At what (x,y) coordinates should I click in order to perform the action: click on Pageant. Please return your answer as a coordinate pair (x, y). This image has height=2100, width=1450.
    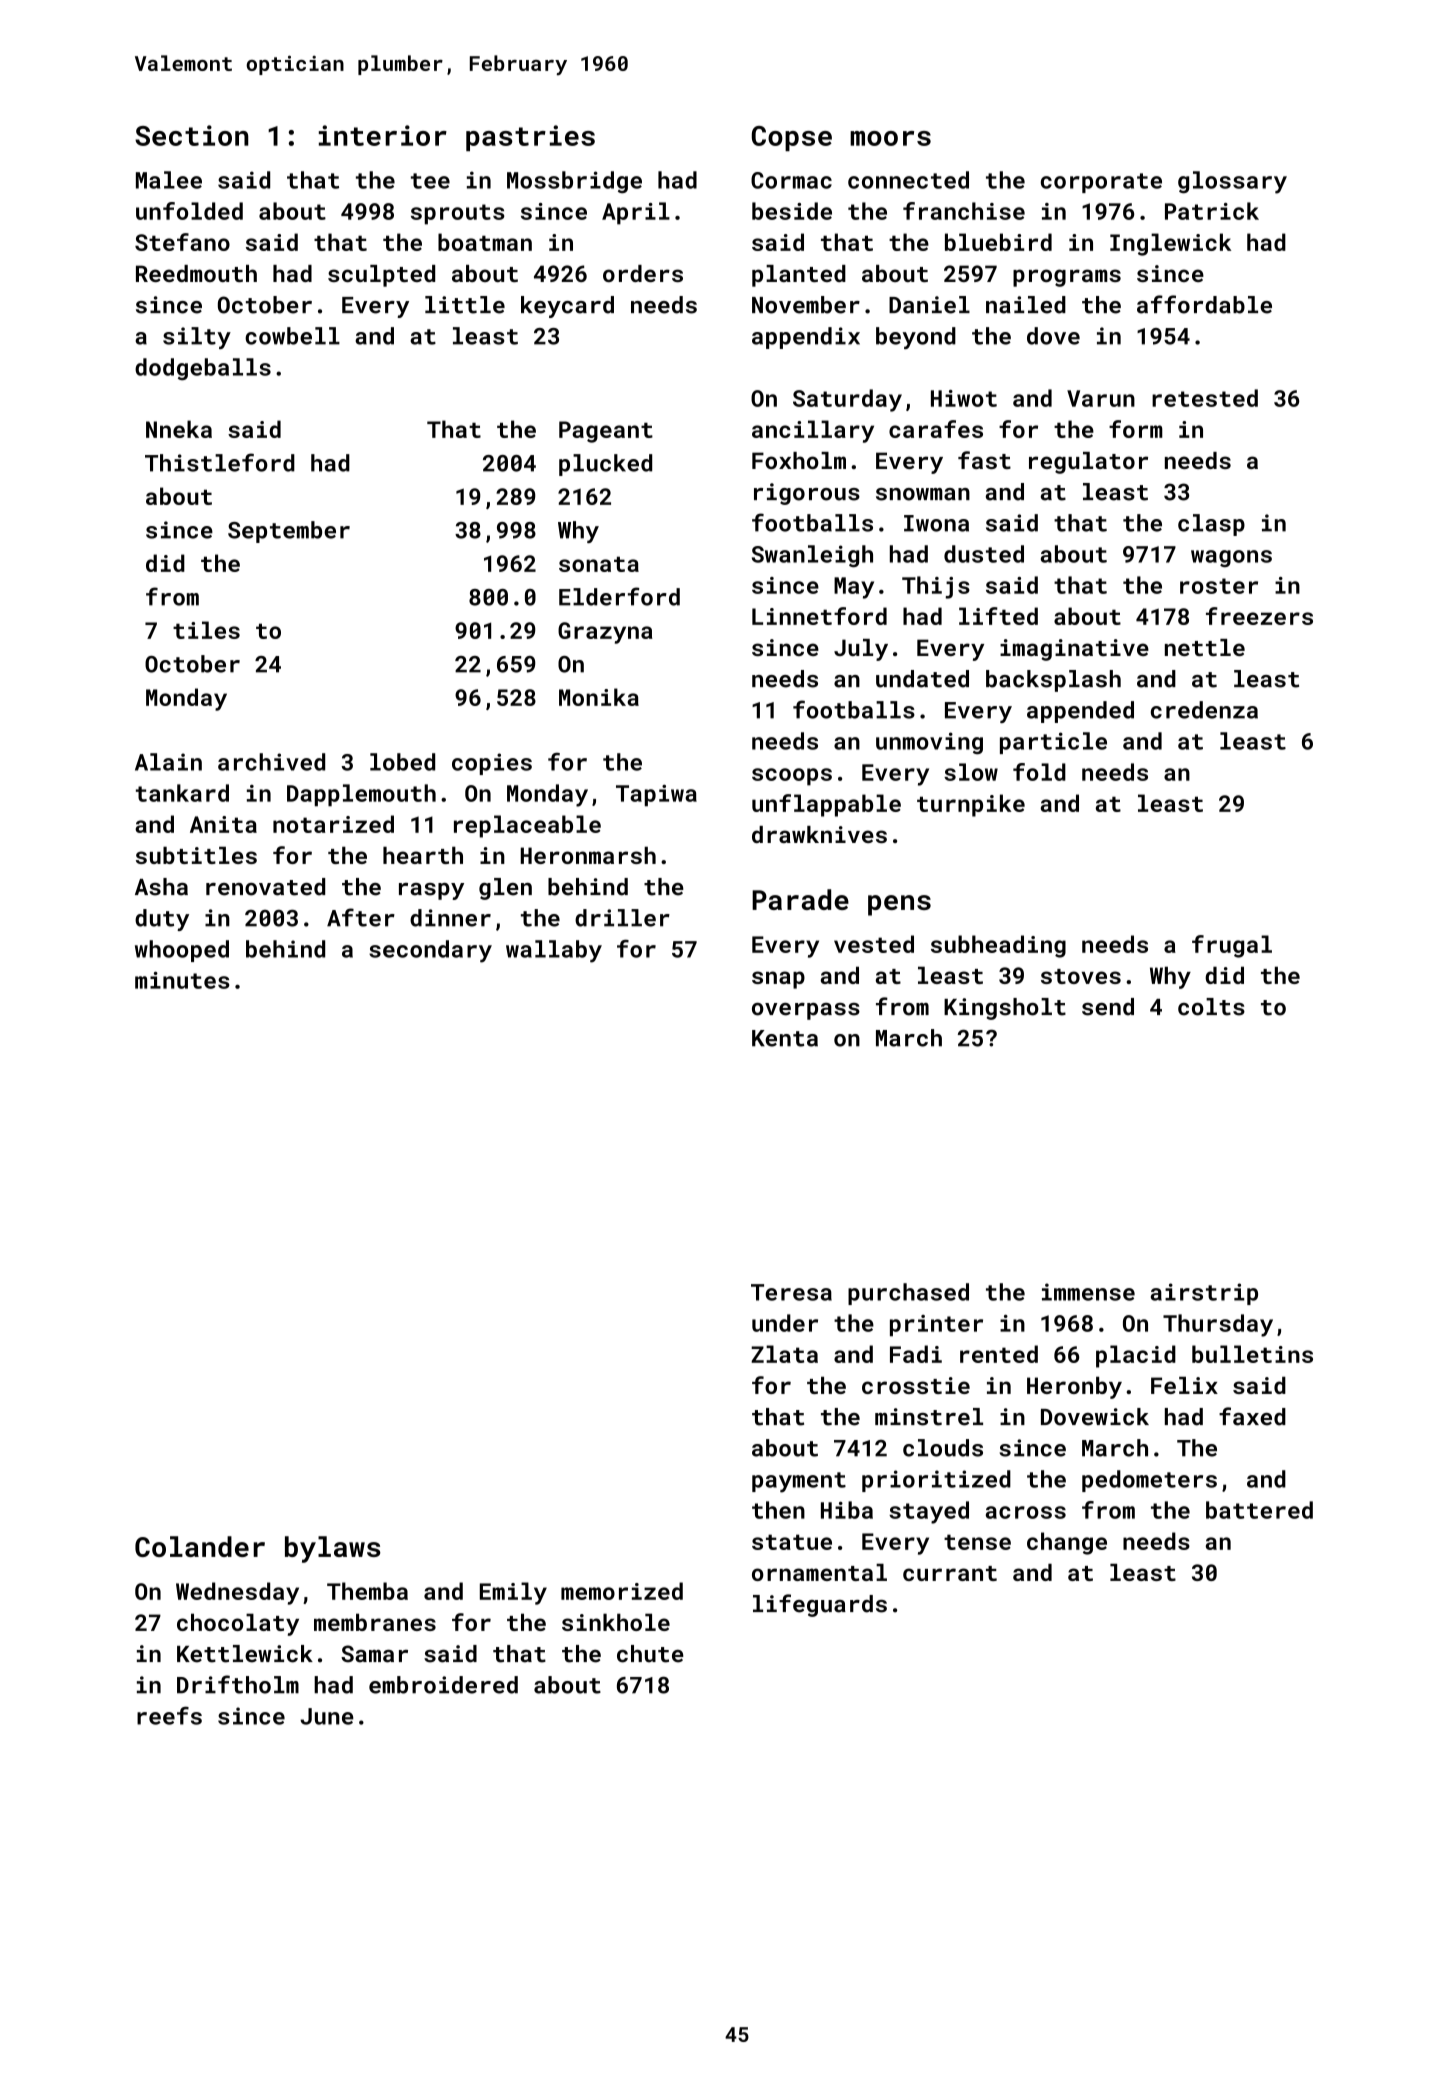
    Looking at the image, I should click on (606, 432).
